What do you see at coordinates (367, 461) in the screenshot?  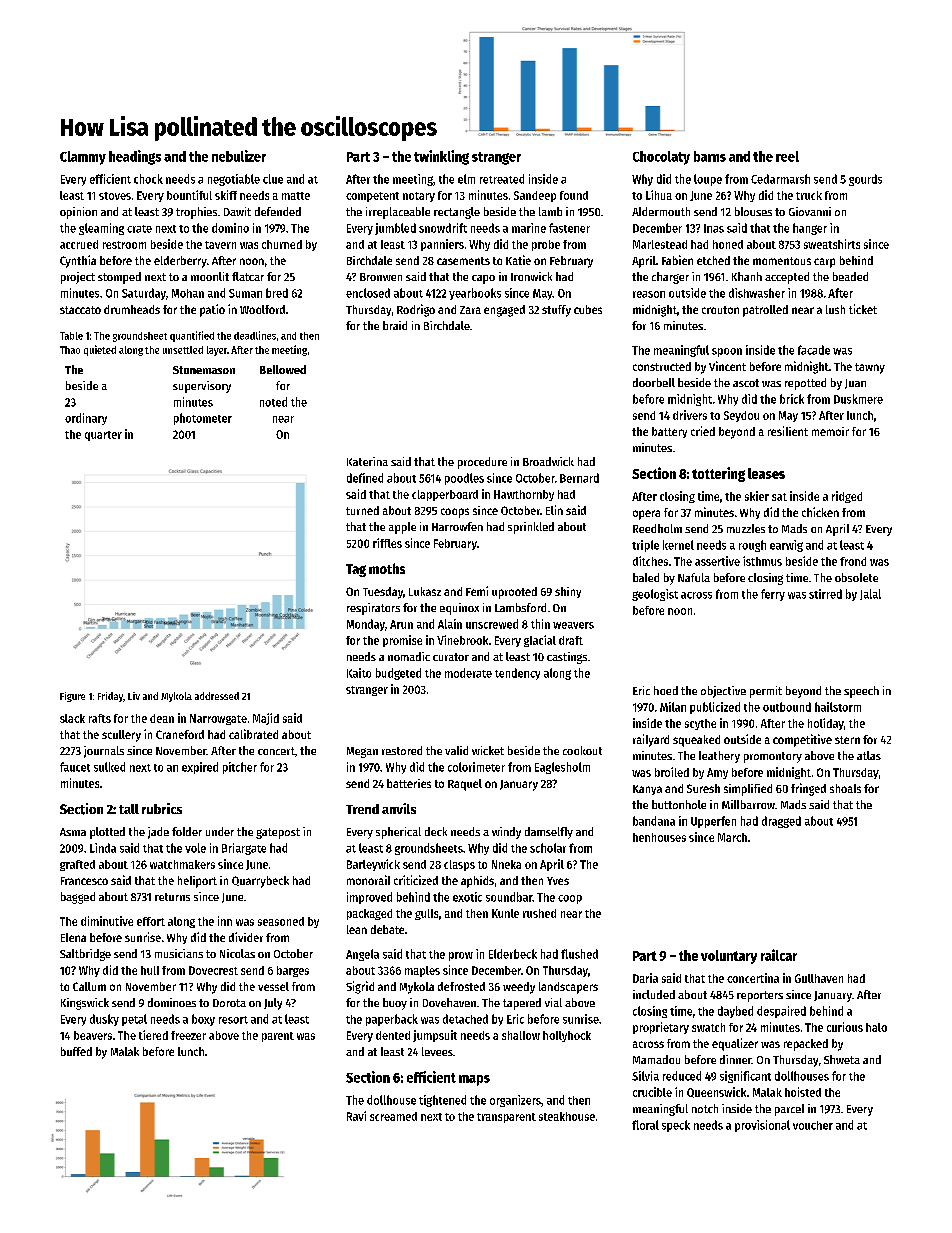 I see `Katerina` at bounding box center [367, 461].
